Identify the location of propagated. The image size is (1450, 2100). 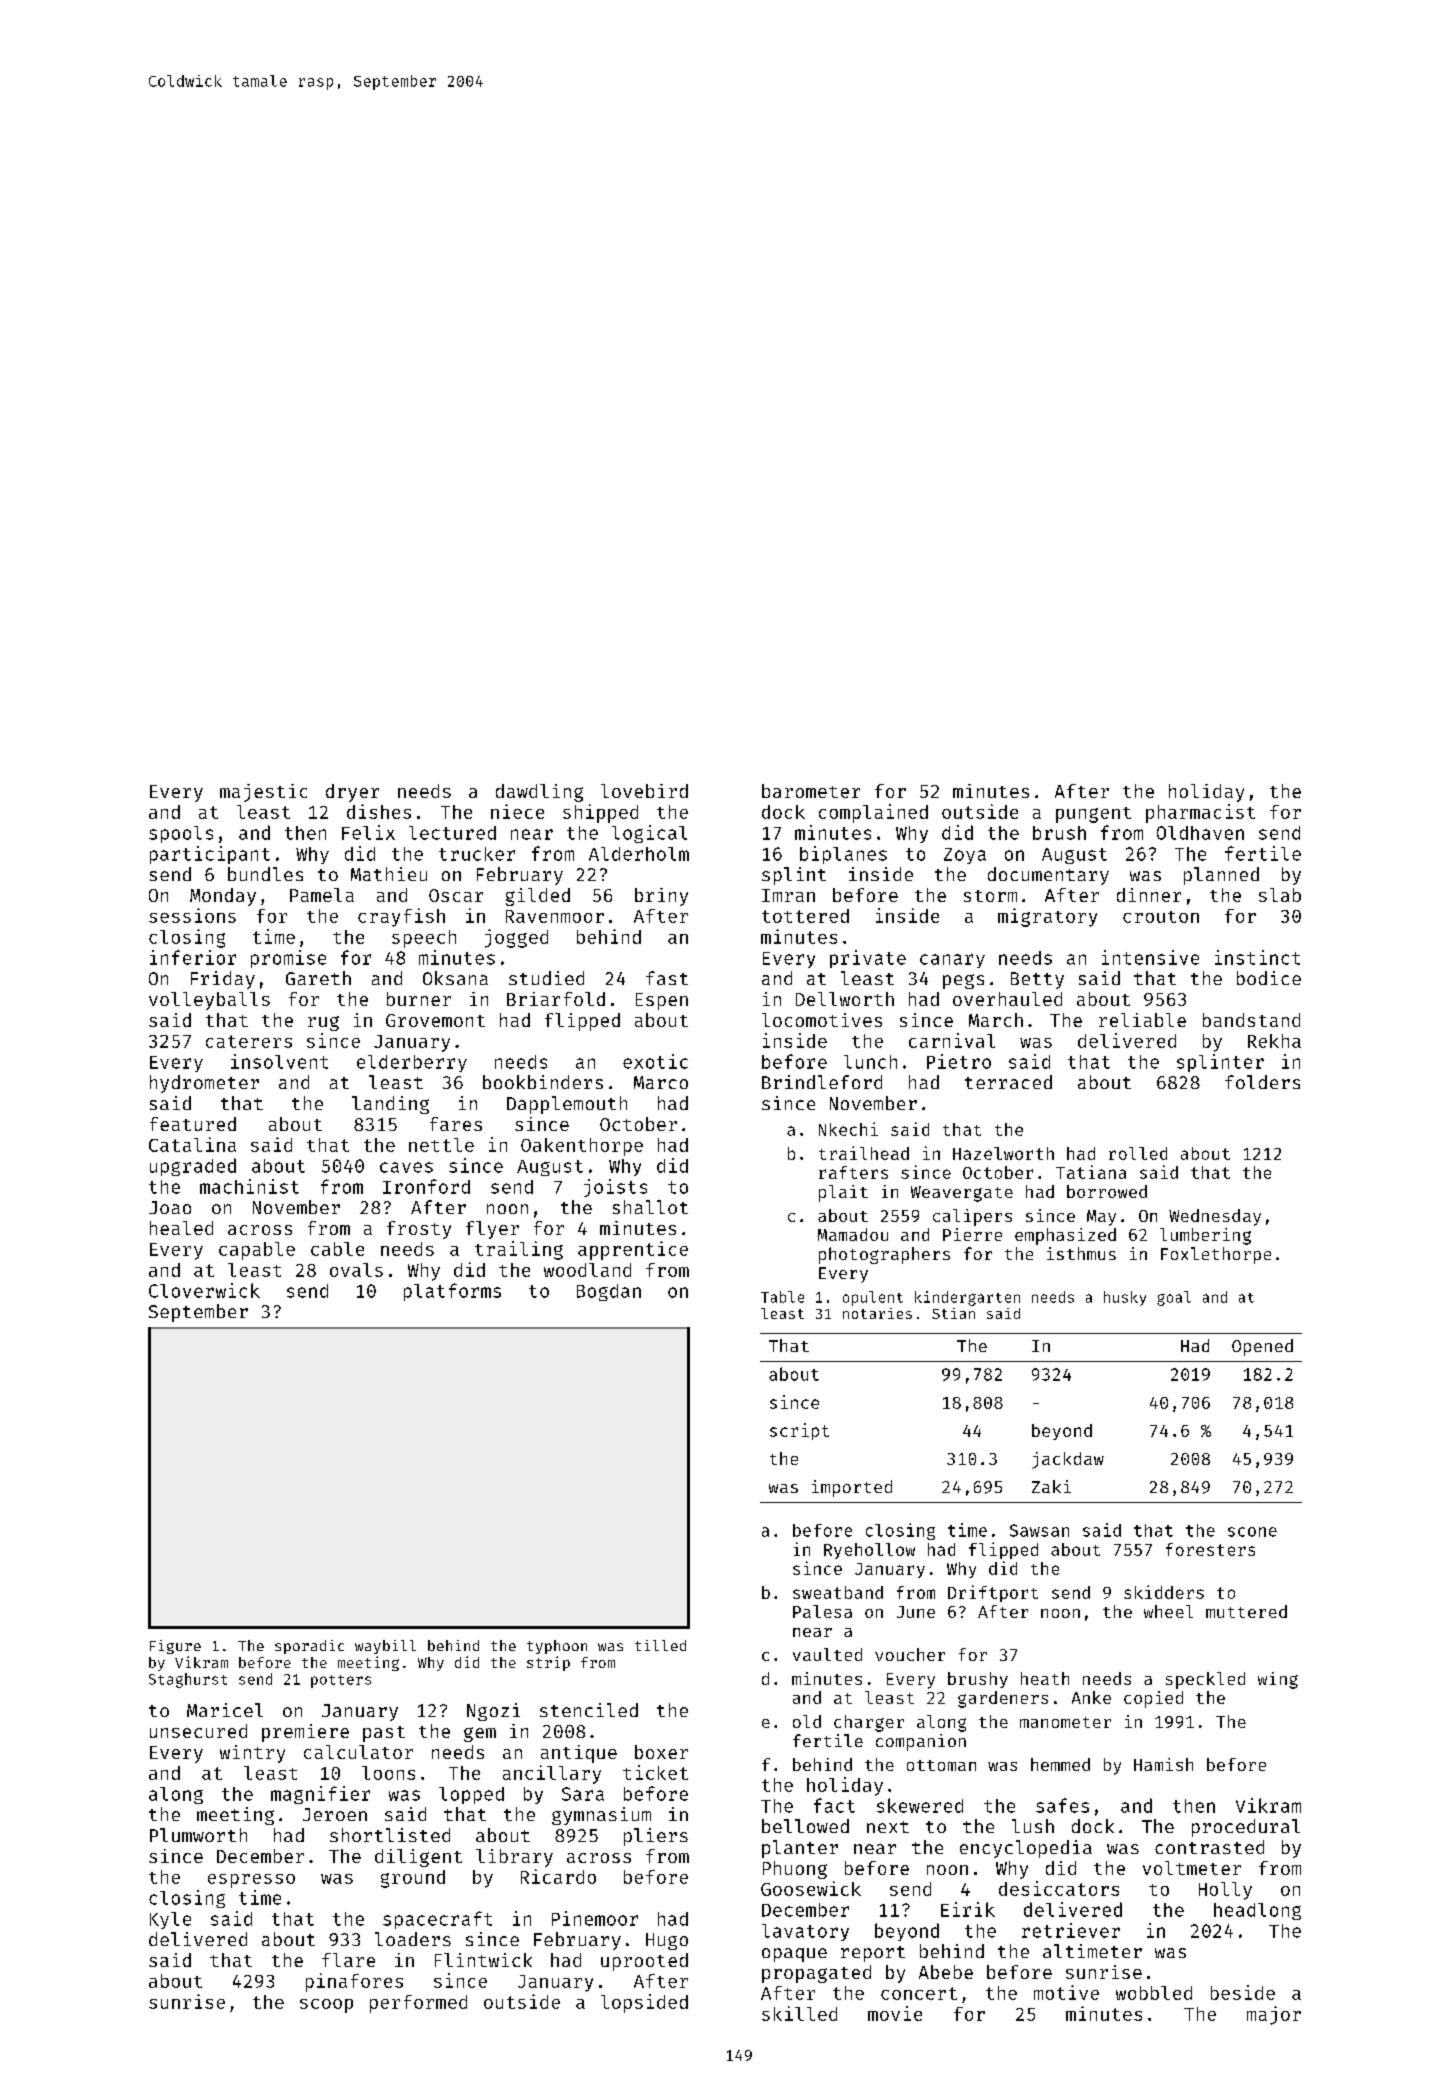
(816, 1974).
